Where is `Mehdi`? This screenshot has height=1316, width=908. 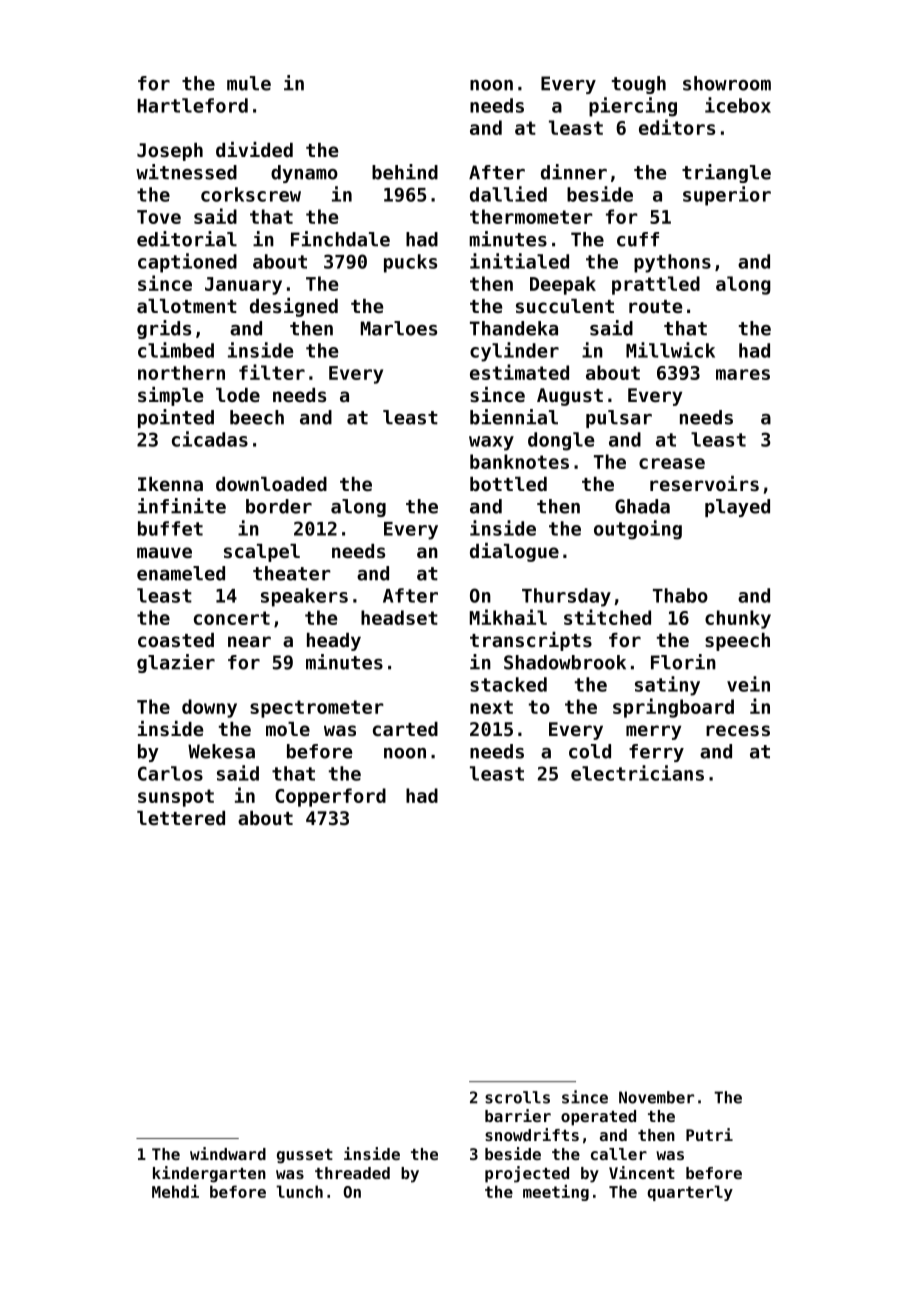 Mehdi is located at coordinates (175, 1191).
